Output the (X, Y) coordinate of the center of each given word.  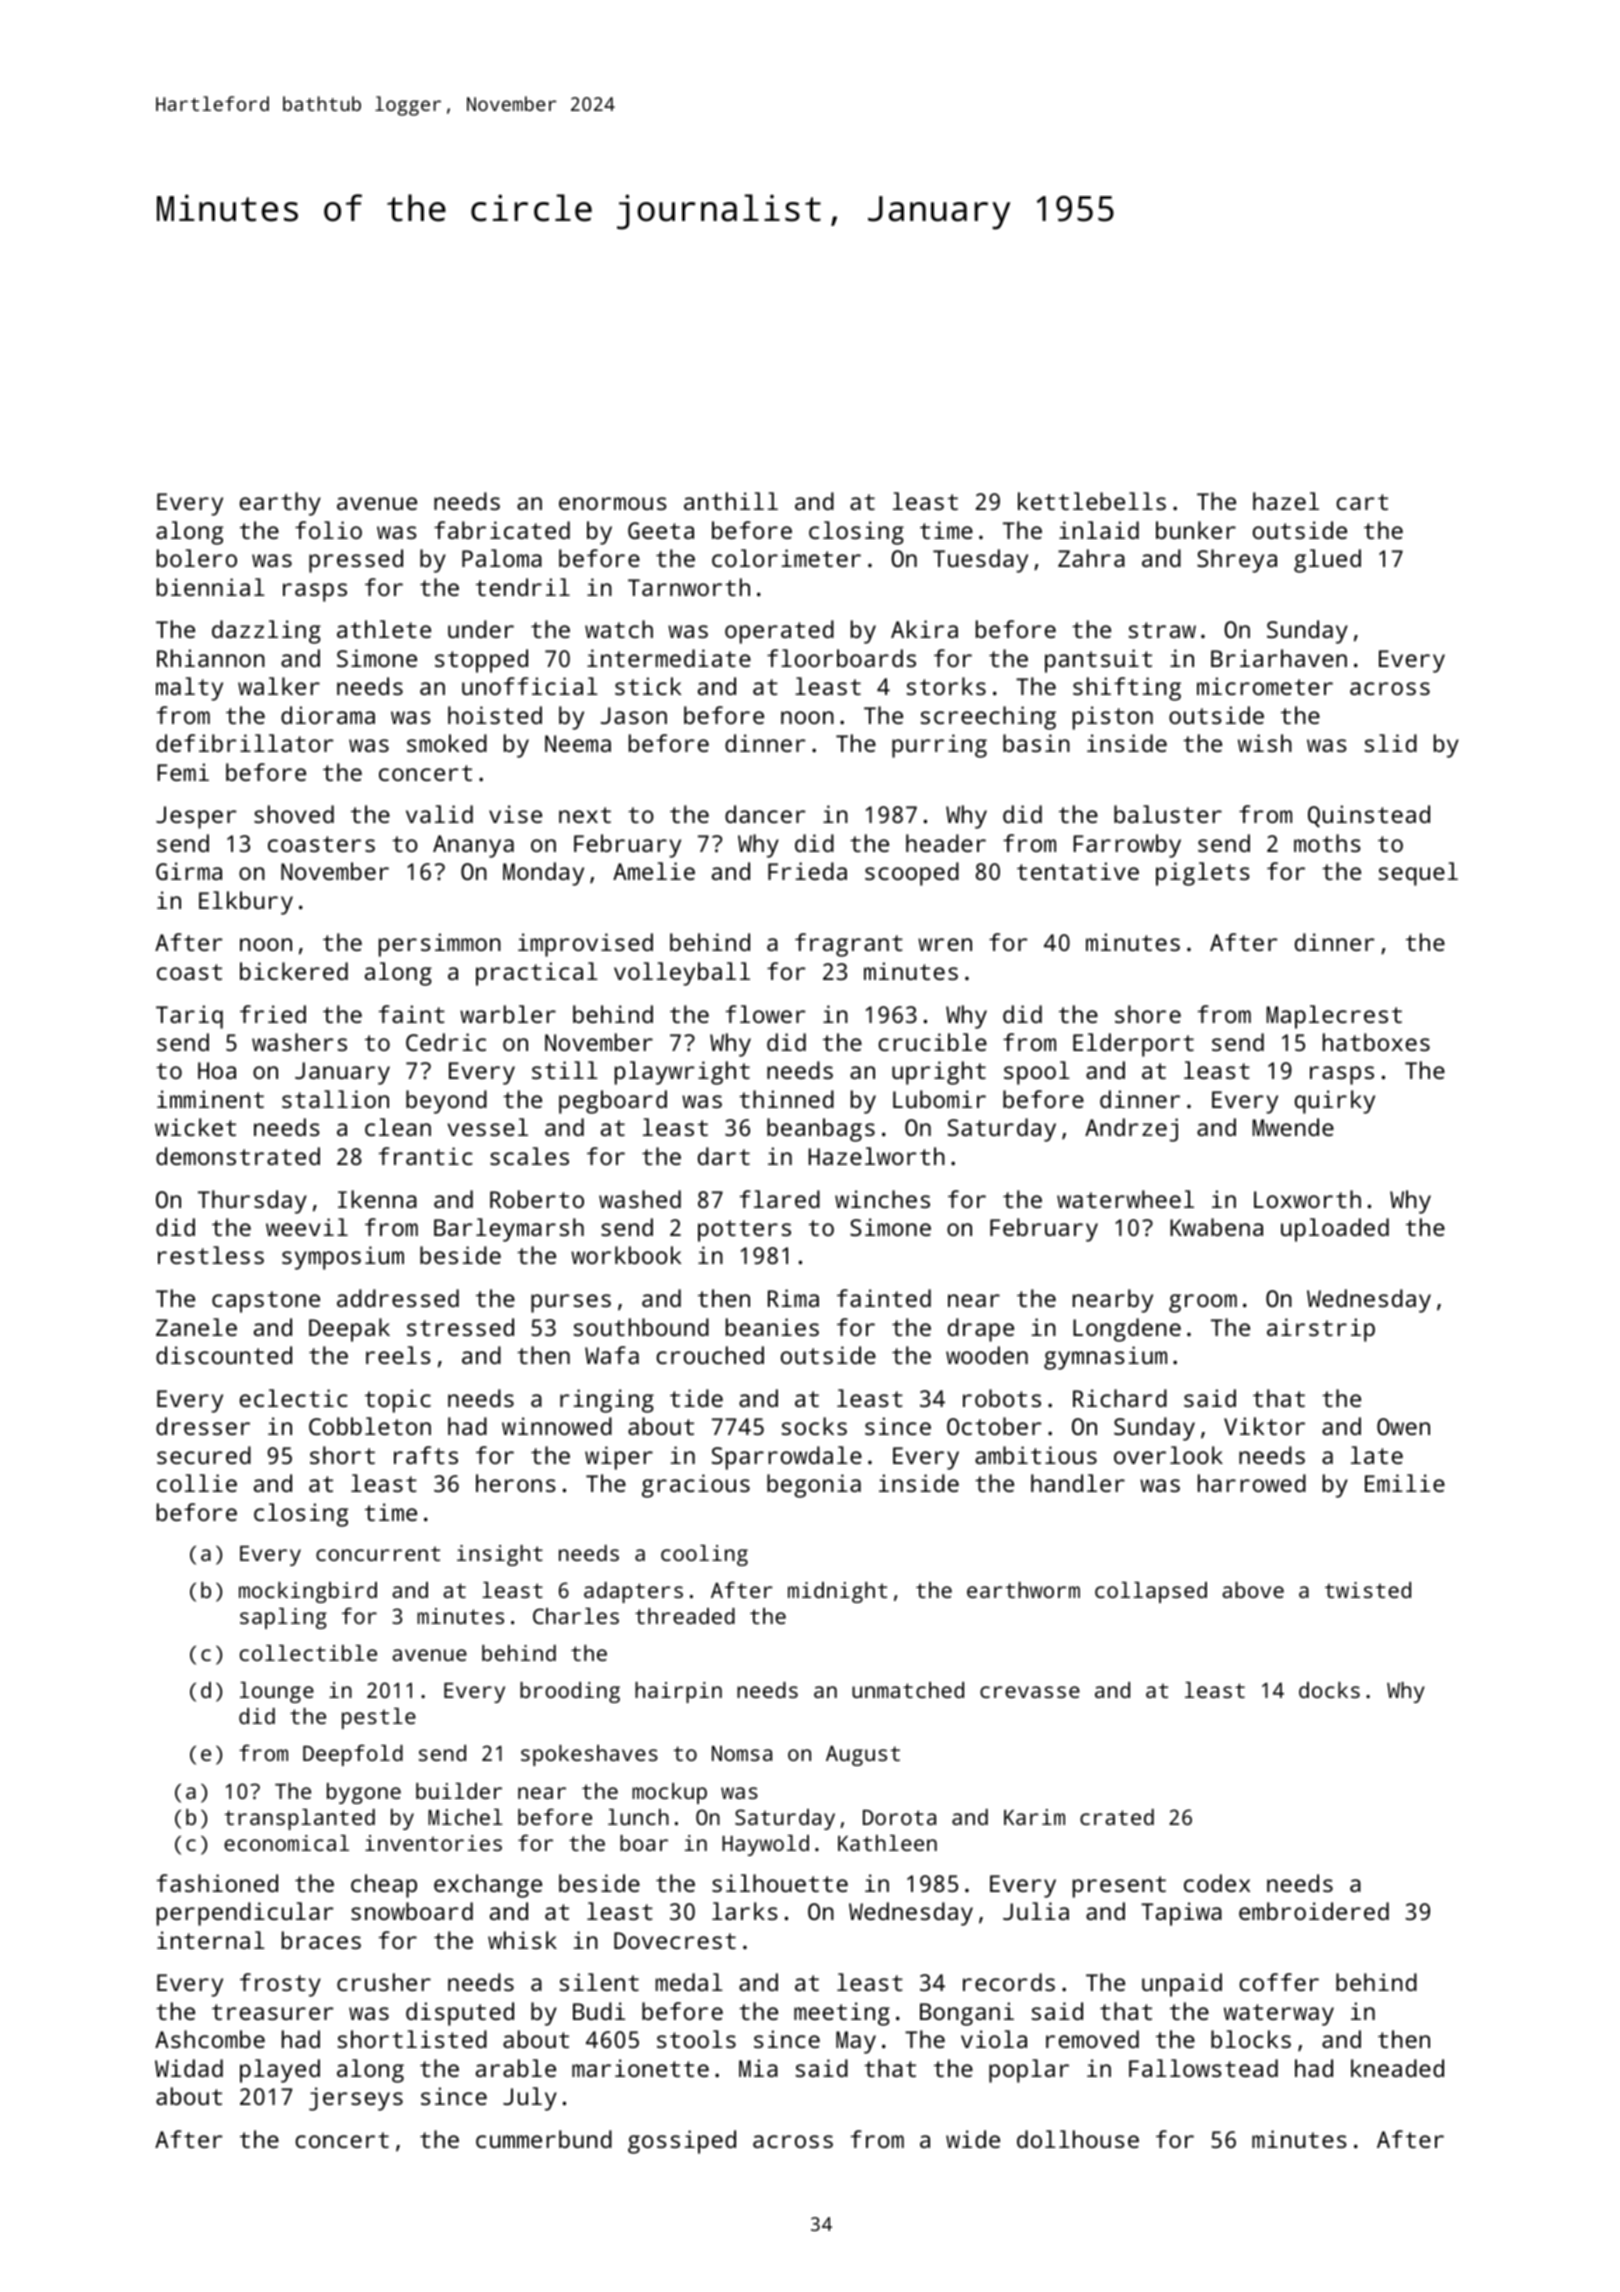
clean (398, 1127)
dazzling (266, 632)
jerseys (356, 2099)
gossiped (682, 2142)
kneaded (1397, 2068)
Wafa (612, 1355)
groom (1203, 1303)
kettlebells (1092, 501)
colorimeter (786, 558)
